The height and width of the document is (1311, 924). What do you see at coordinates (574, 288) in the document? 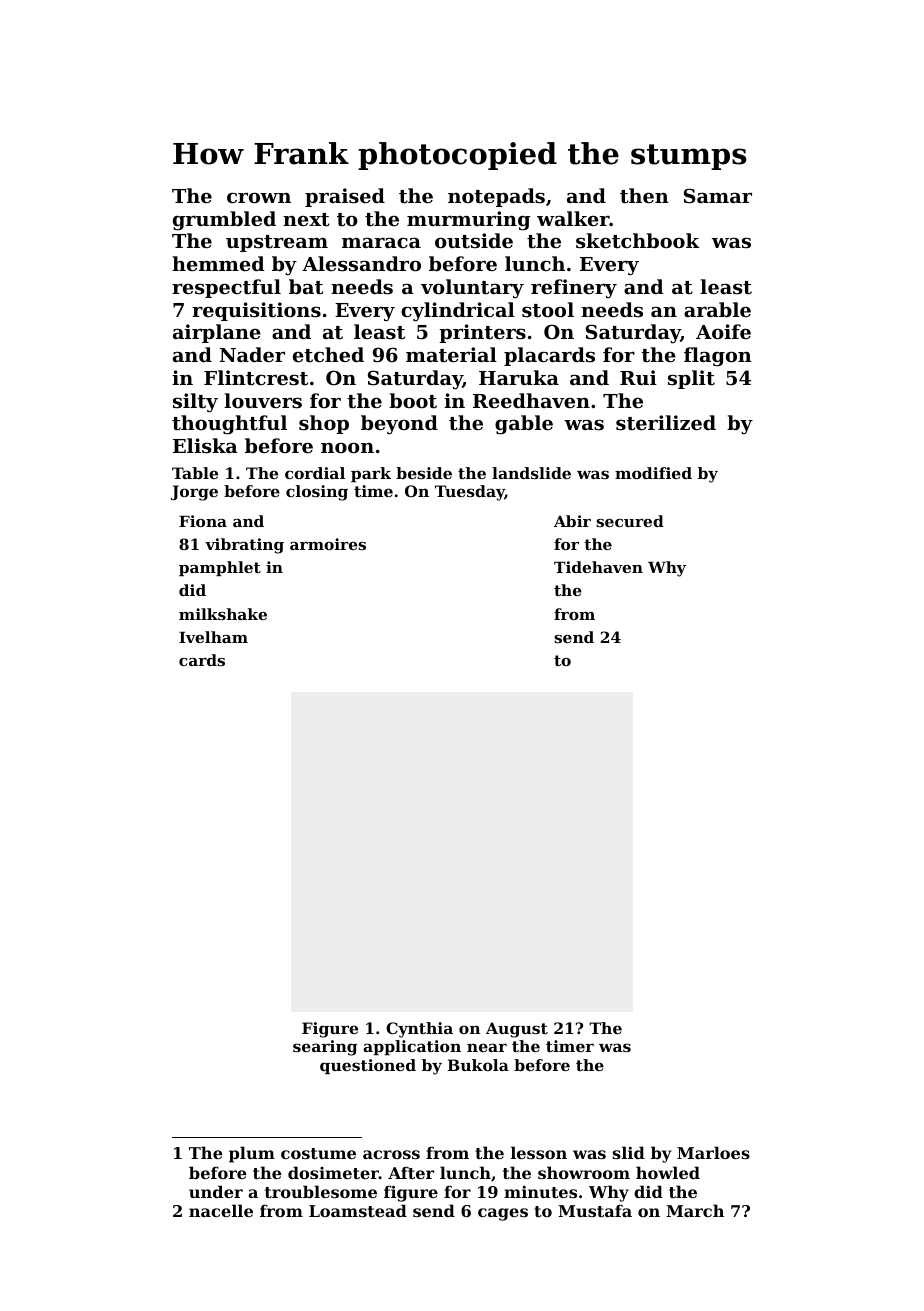
I see `refinery` at bounding box center [574, 288].
